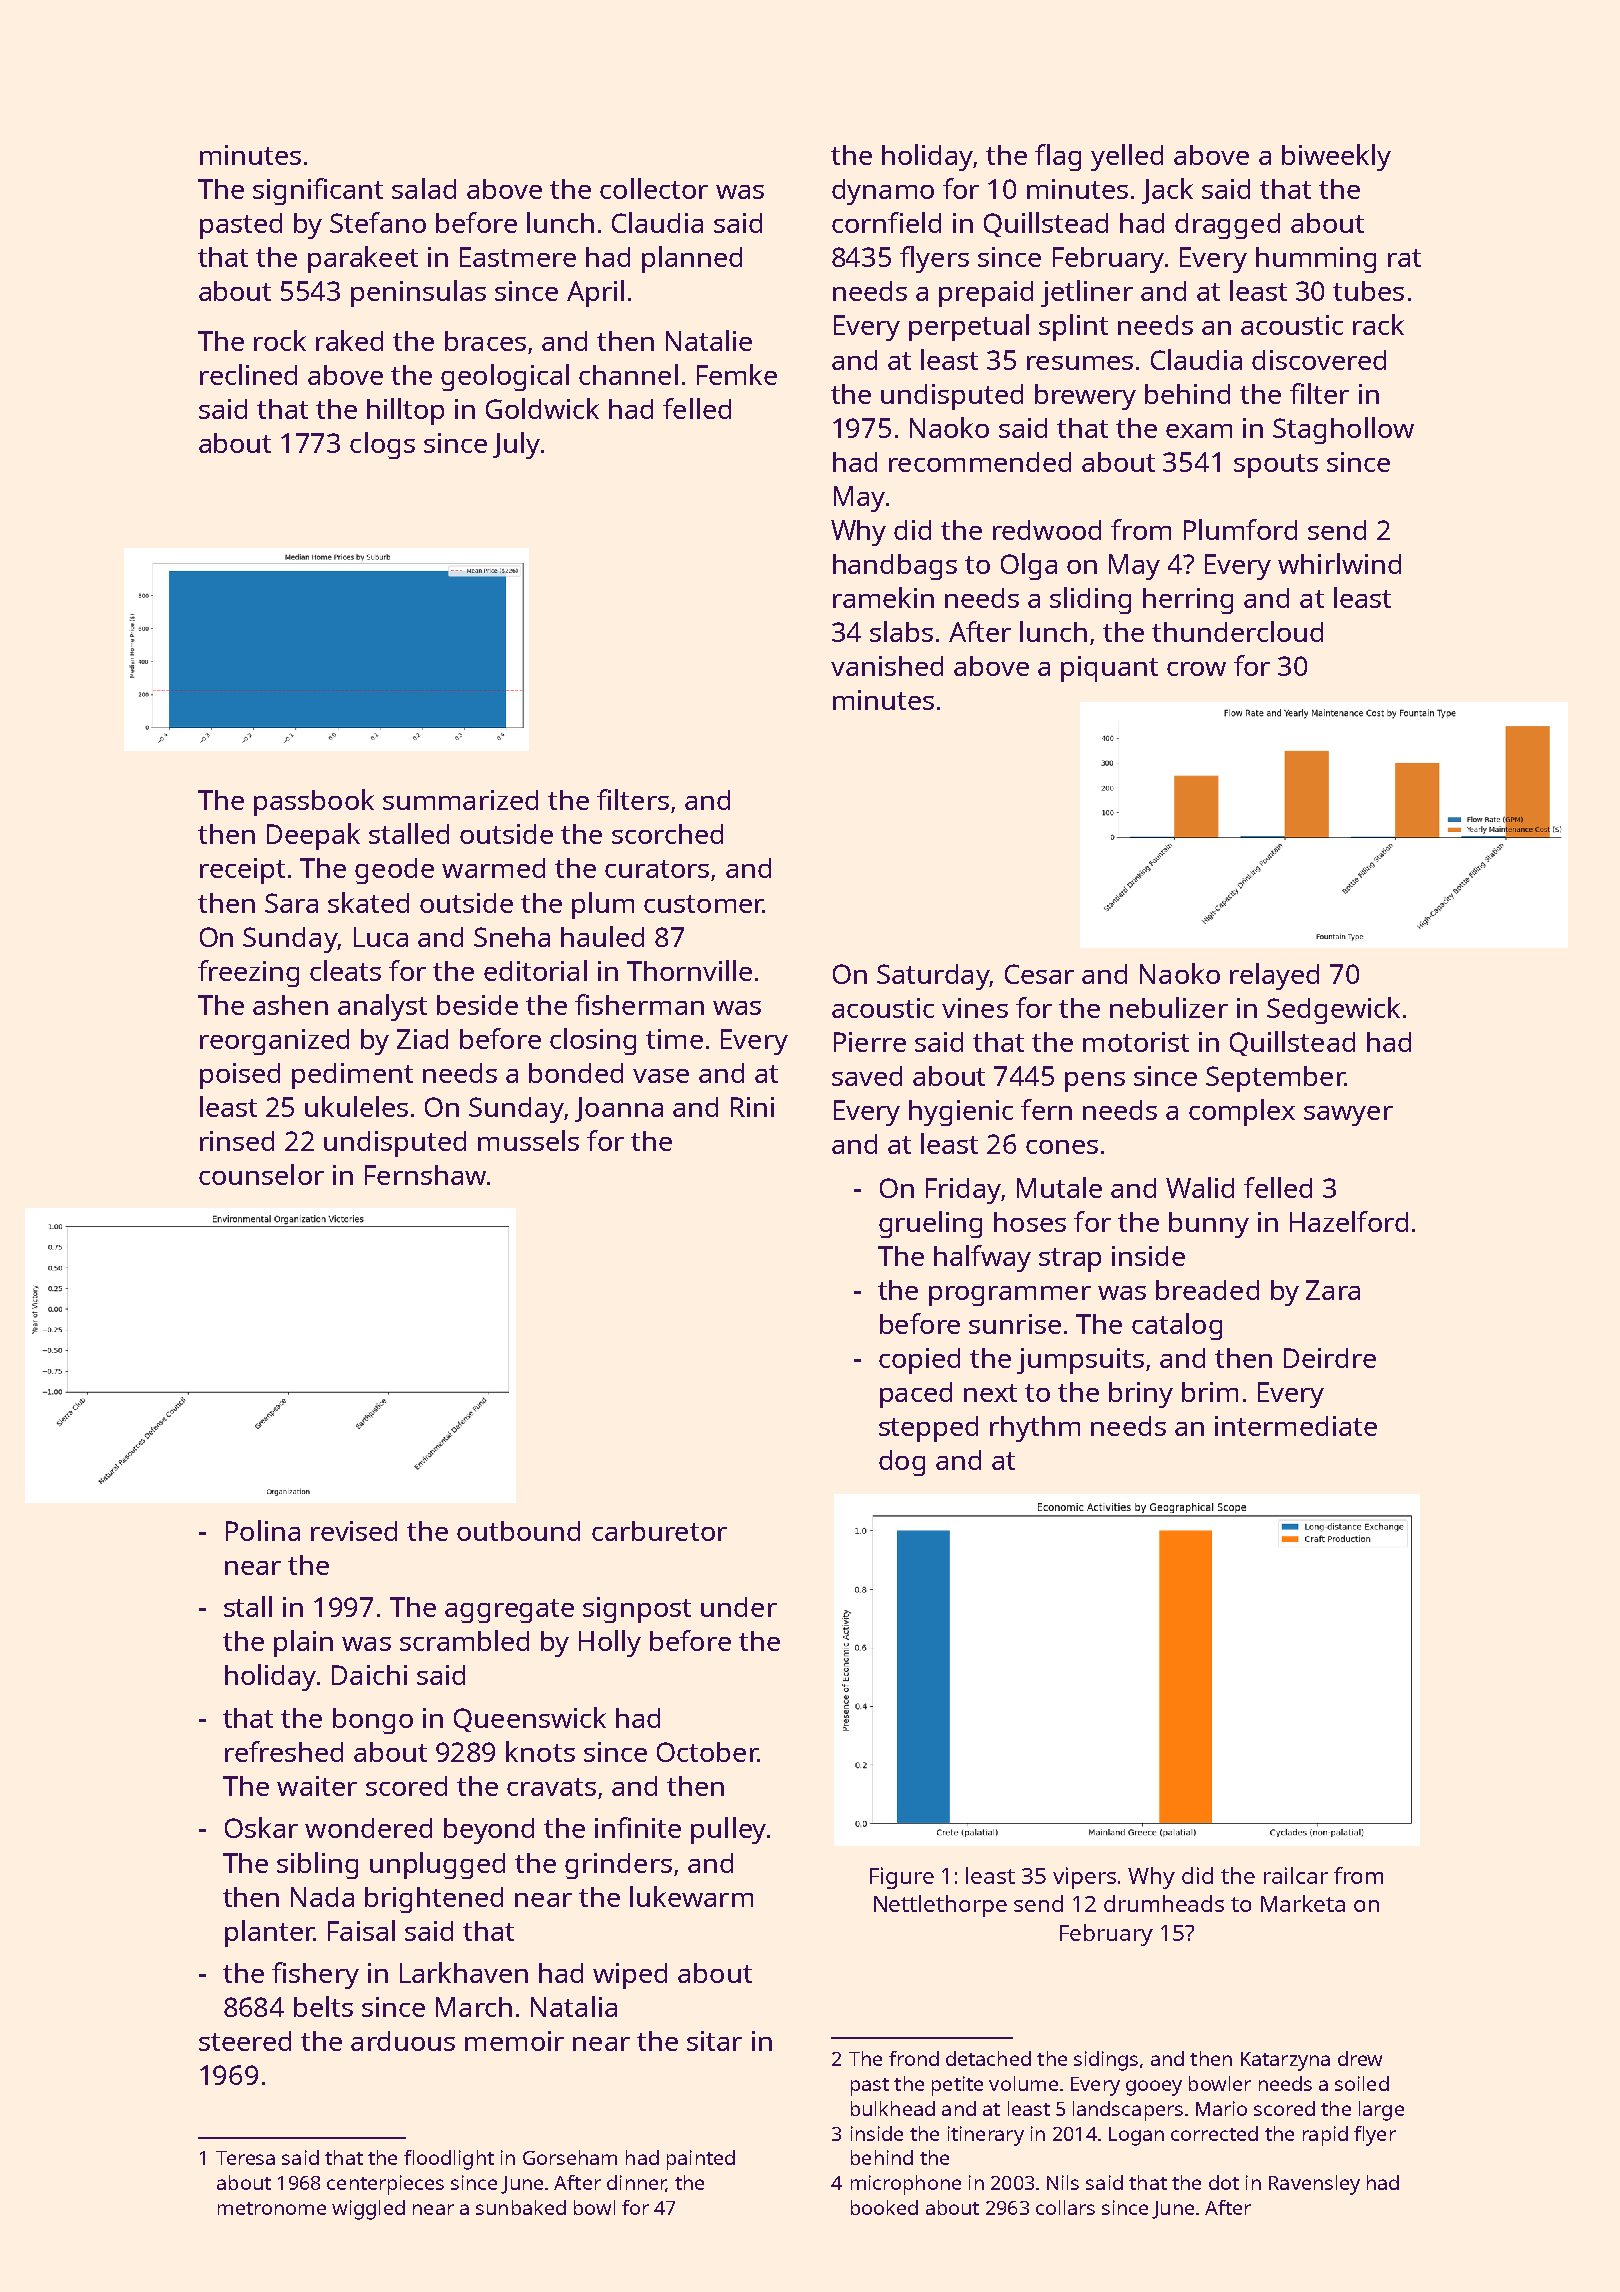 The image size is (1620, 2292). Describe the element at coordinates (284, 1751) in the page. I see `refreshed` at that location.
